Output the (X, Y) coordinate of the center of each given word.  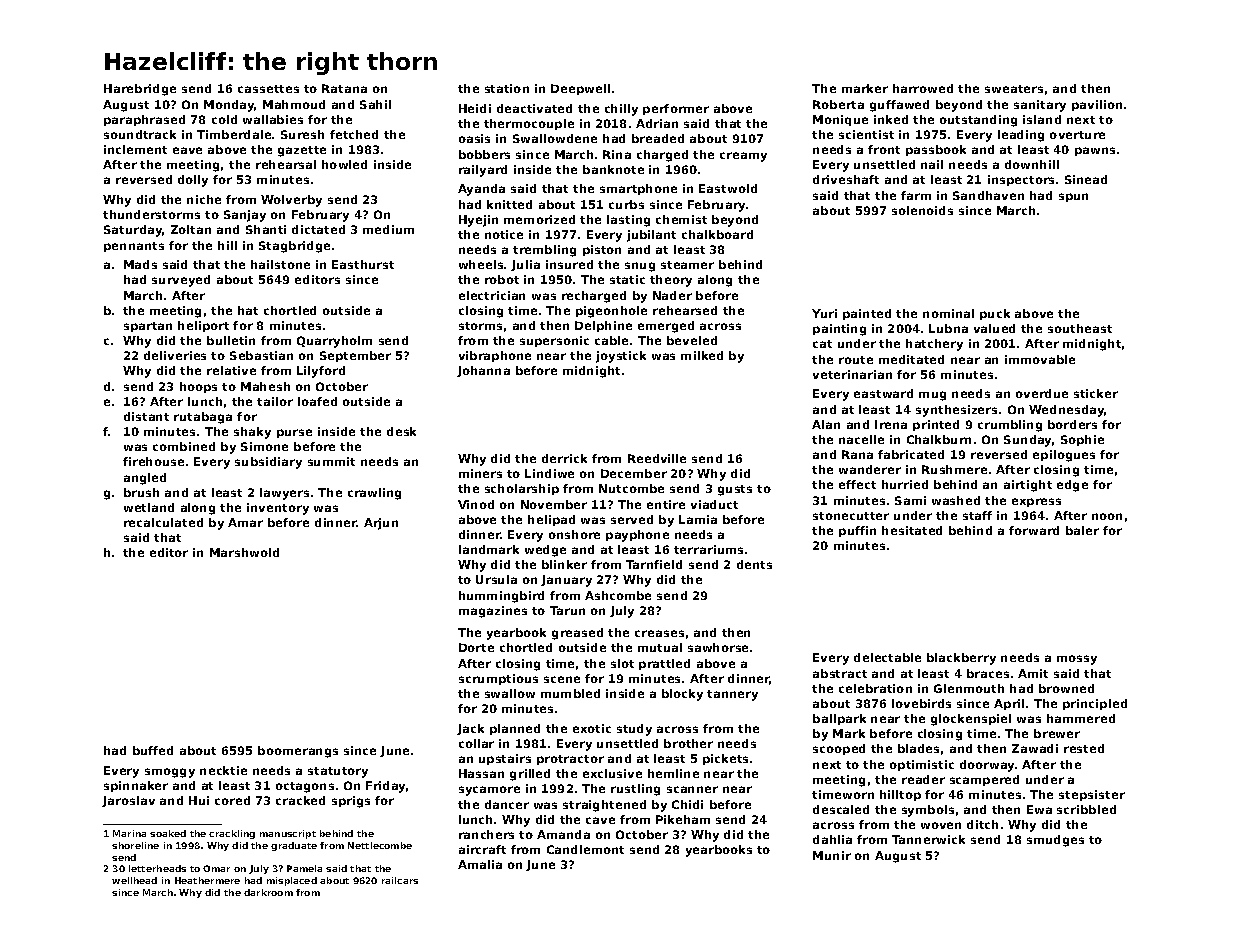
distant (146, 416)
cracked (300, 800)
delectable (887, 657)
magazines (493, 612)
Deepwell (580, 89)
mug (932, 396)
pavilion (1097, 105)
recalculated (163, 522)
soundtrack (140, 134)
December (634, 473)
